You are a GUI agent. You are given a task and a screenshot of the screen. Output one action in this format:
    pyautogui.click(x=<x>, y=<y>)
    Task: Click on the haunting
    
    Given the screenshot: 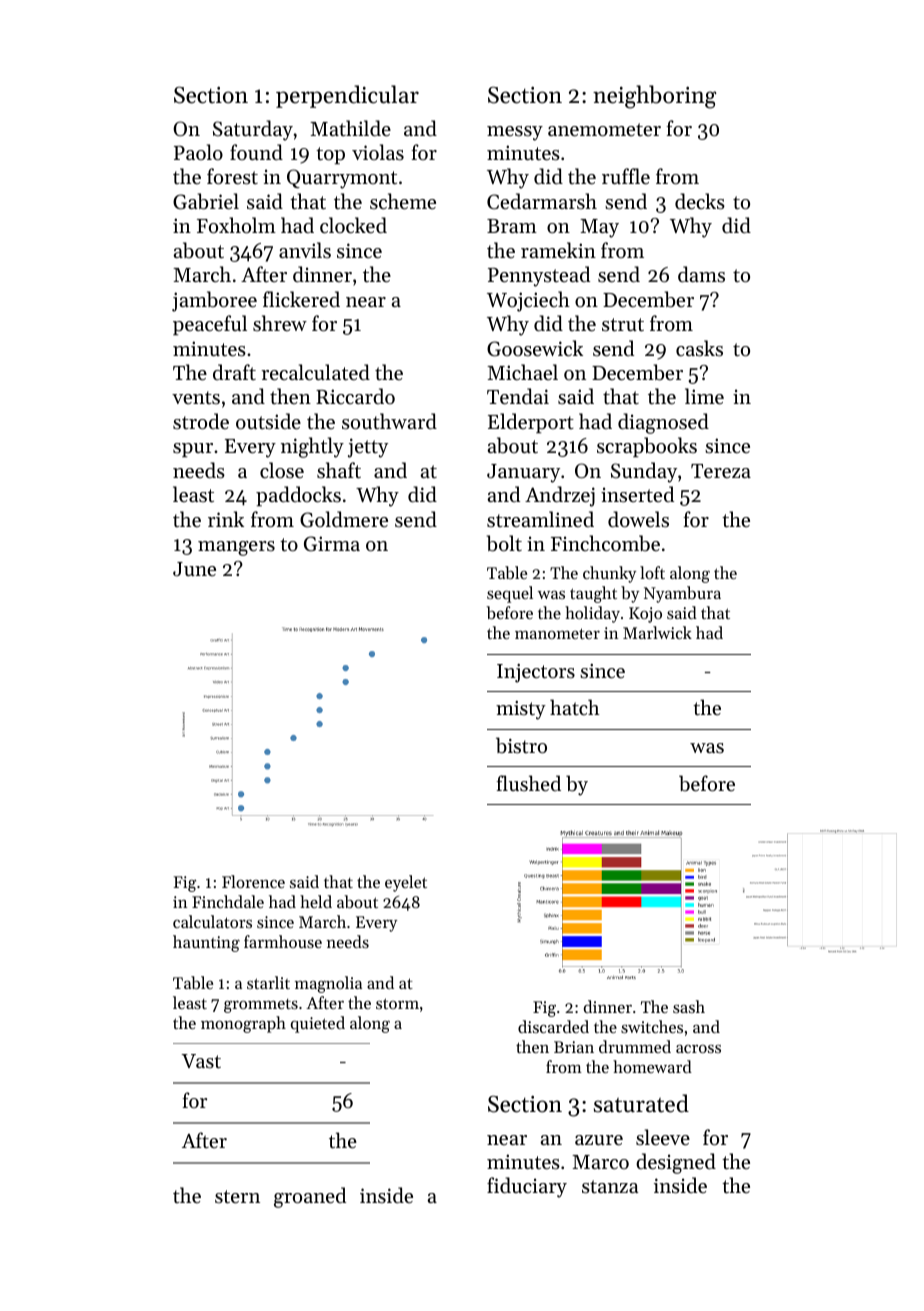 What is the action you would take?
    pyautogui.click(x=206, y=943)
